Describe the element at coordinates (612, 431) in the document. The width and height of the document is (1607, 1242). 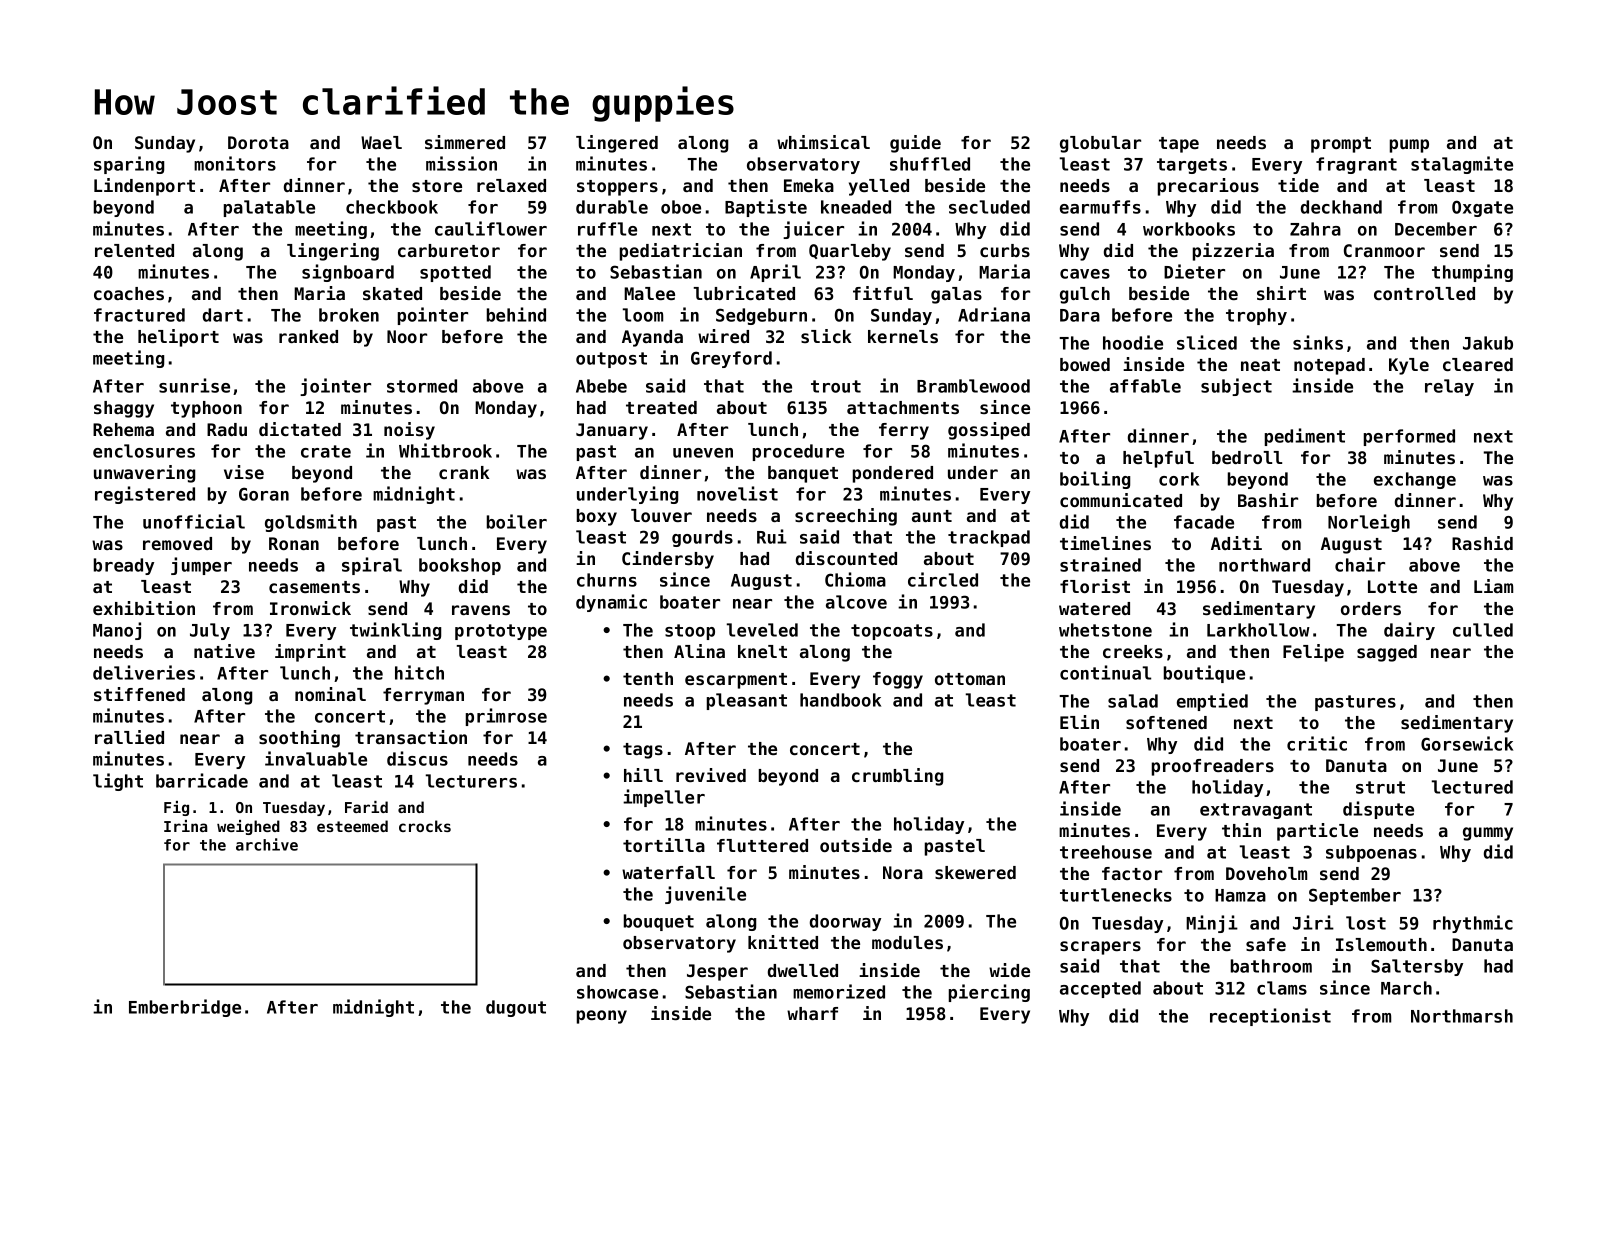
I see `January` at that location.
